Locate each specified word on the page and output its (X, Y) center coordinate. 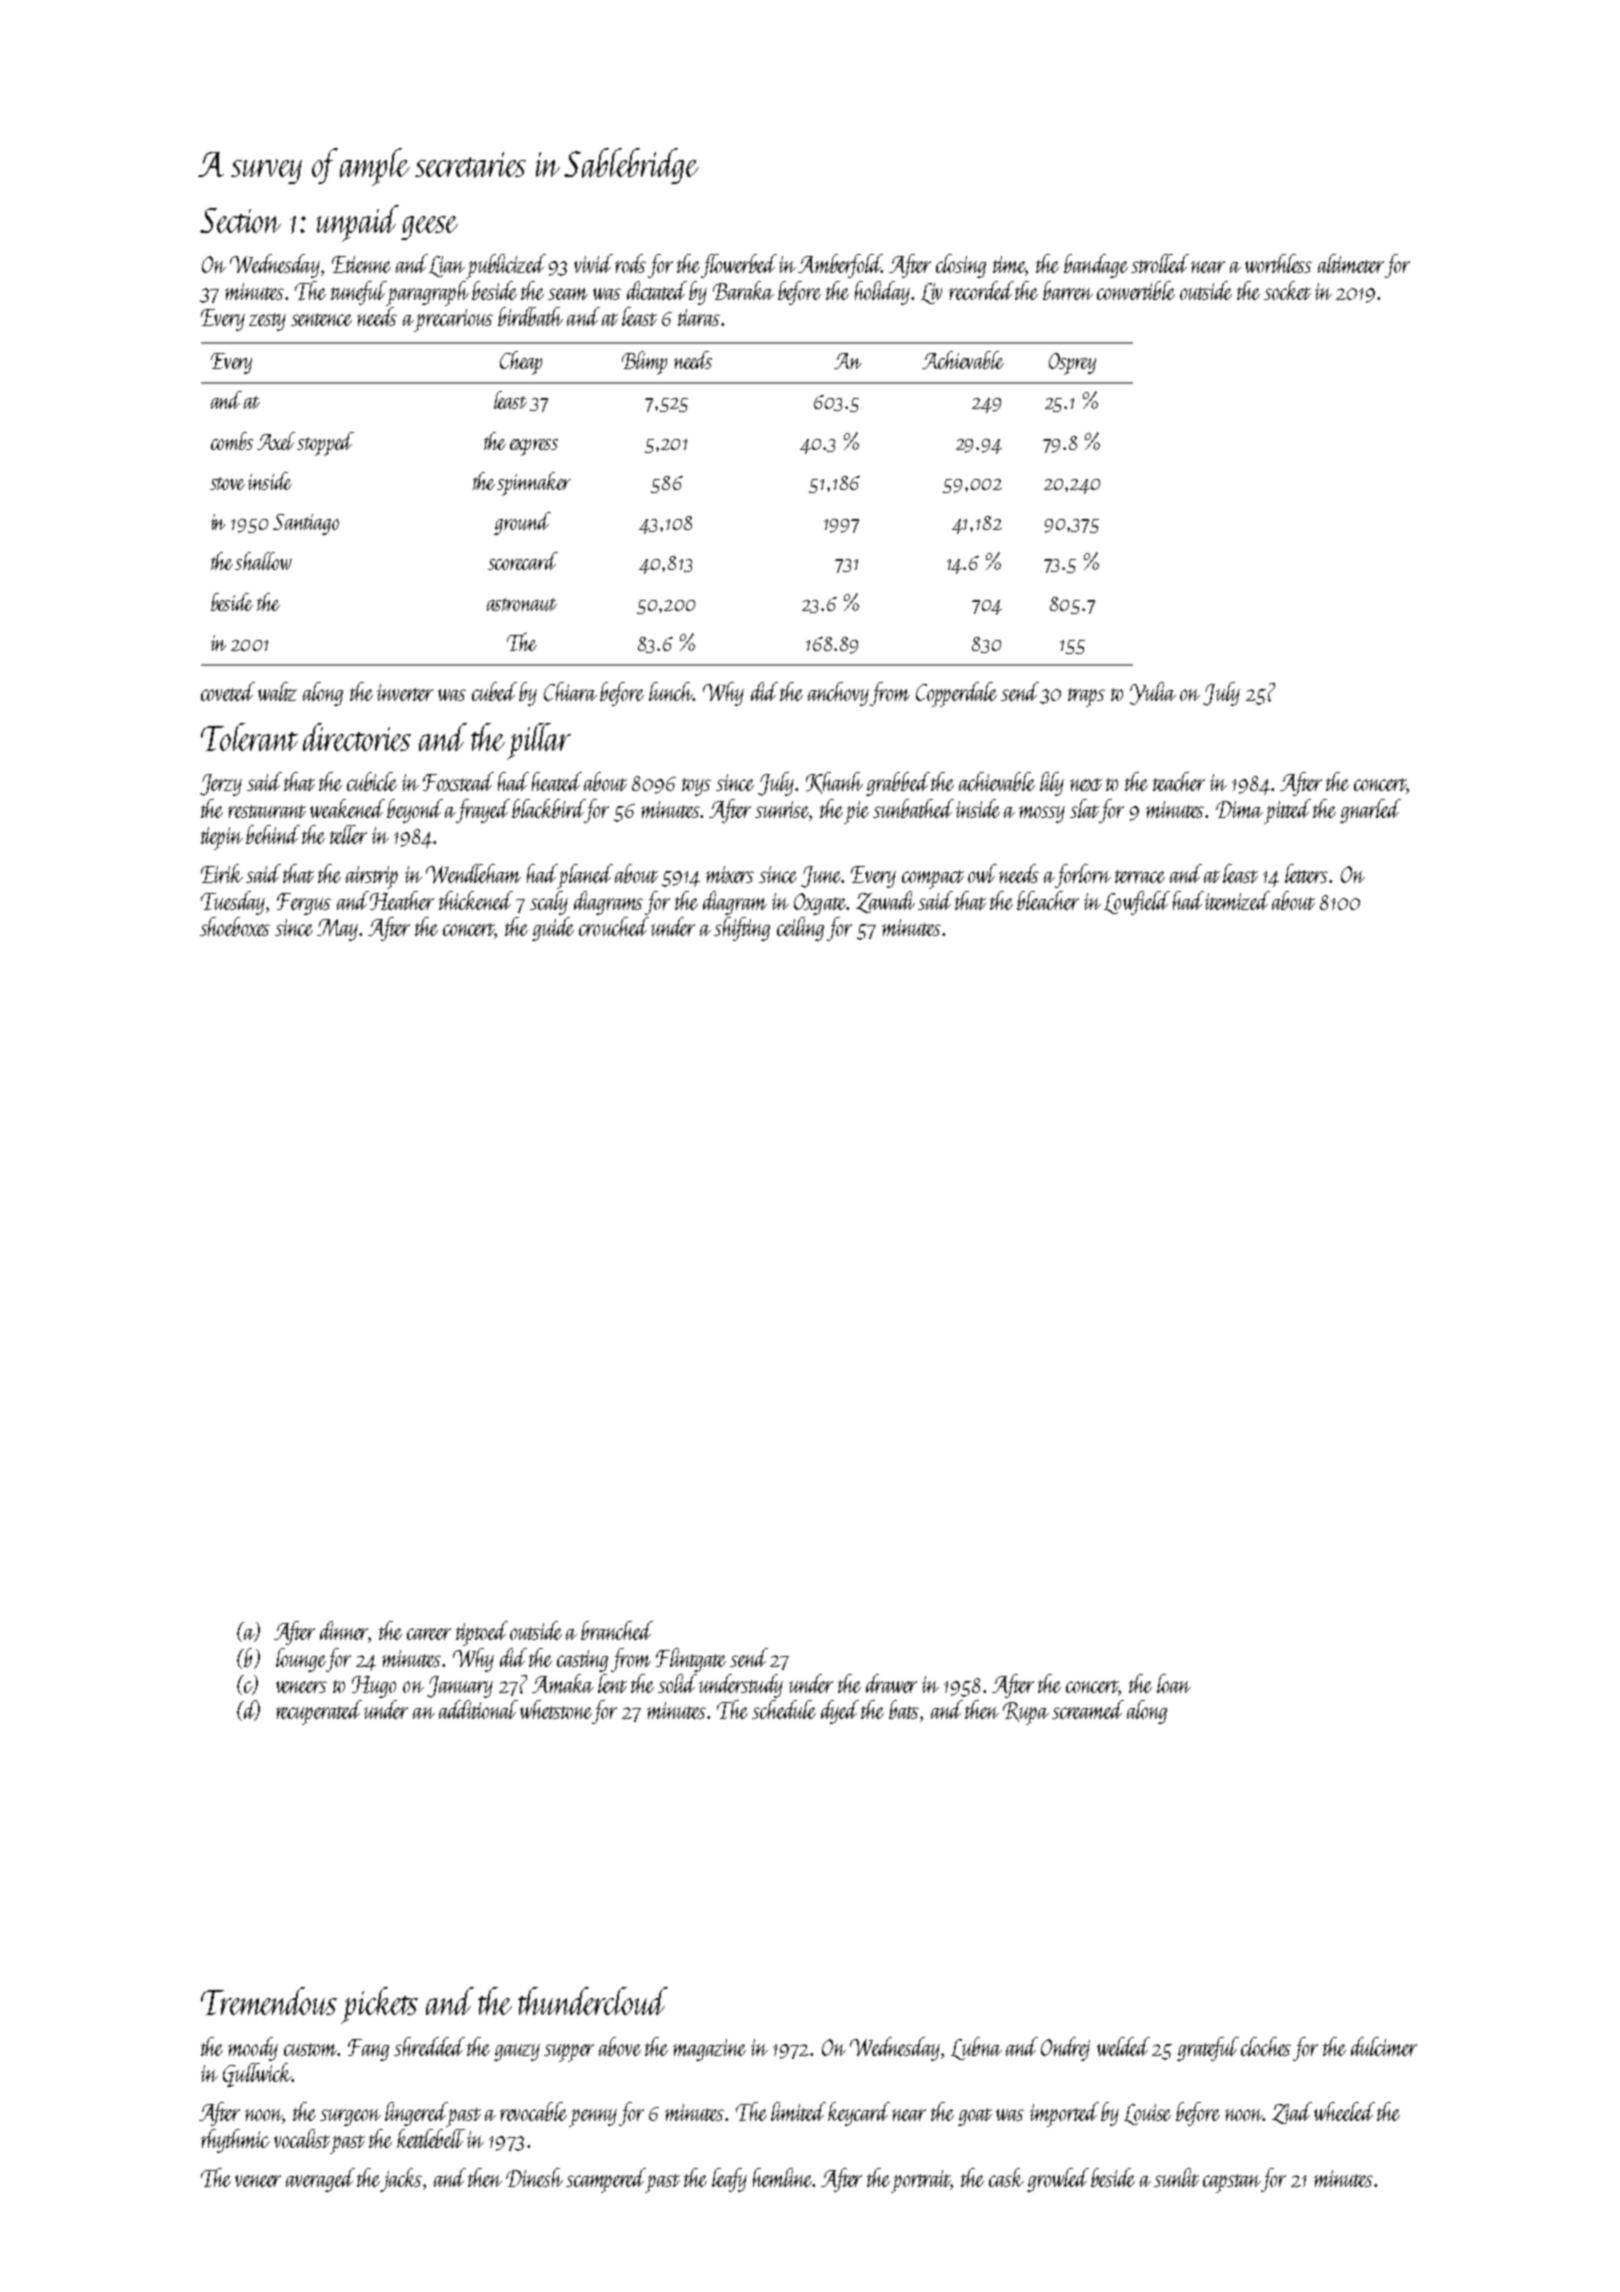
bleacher (1048, 900)
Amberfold (840, 266)
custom (311, 2049)
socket (1287, 290)
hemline (783, 2177)
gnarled (1370, 811)
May (338, 930)
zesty (267, 322)
